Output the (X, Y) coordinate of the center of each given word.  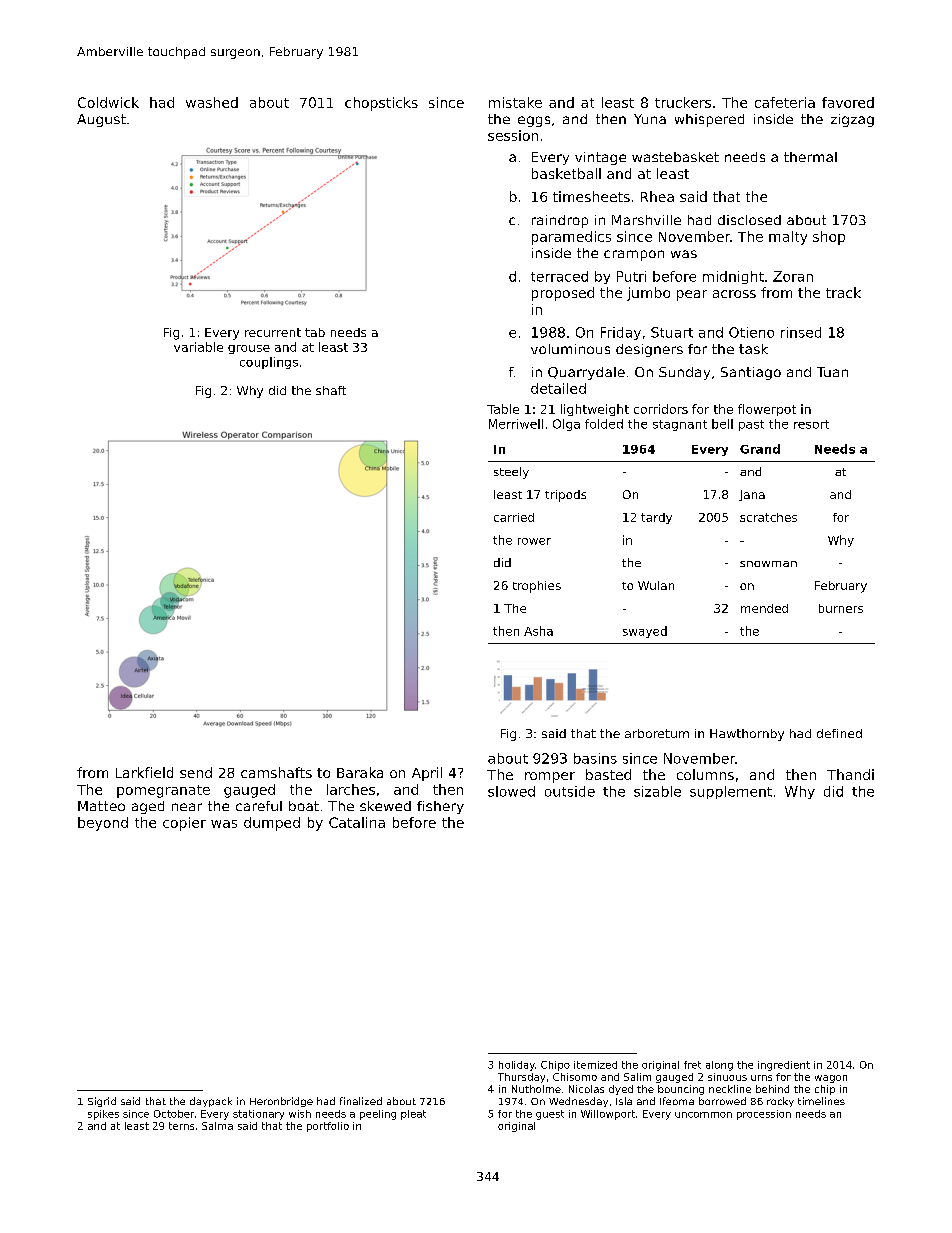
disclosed (749, 220)
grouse (249, 349)
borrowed (722, 1101)
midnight (733, 277)
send (196, 772)
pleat (413, 1115)
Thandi (850, 774)
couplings (269, 363)
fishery (440, 807)
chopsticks (381, 104)
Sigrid (102, 1102)
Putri (631, 276)
